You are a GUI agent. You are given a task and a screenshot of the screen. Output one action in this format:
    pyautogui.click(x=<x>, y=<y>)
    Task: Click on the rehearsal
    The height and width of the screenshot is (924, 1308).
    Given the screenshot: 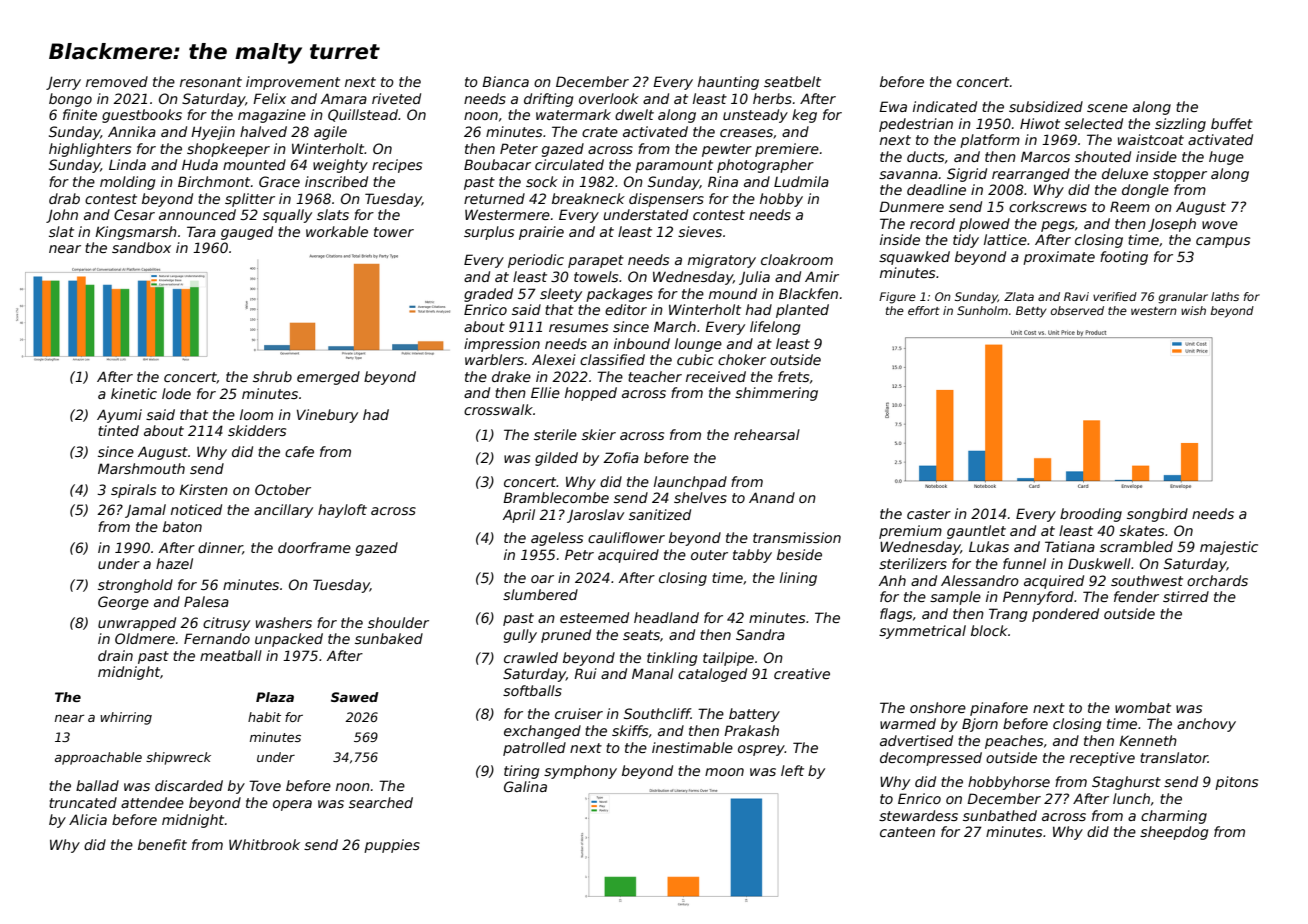 What is the action you would take?
    pyautogui.click(x=767, y=434)
